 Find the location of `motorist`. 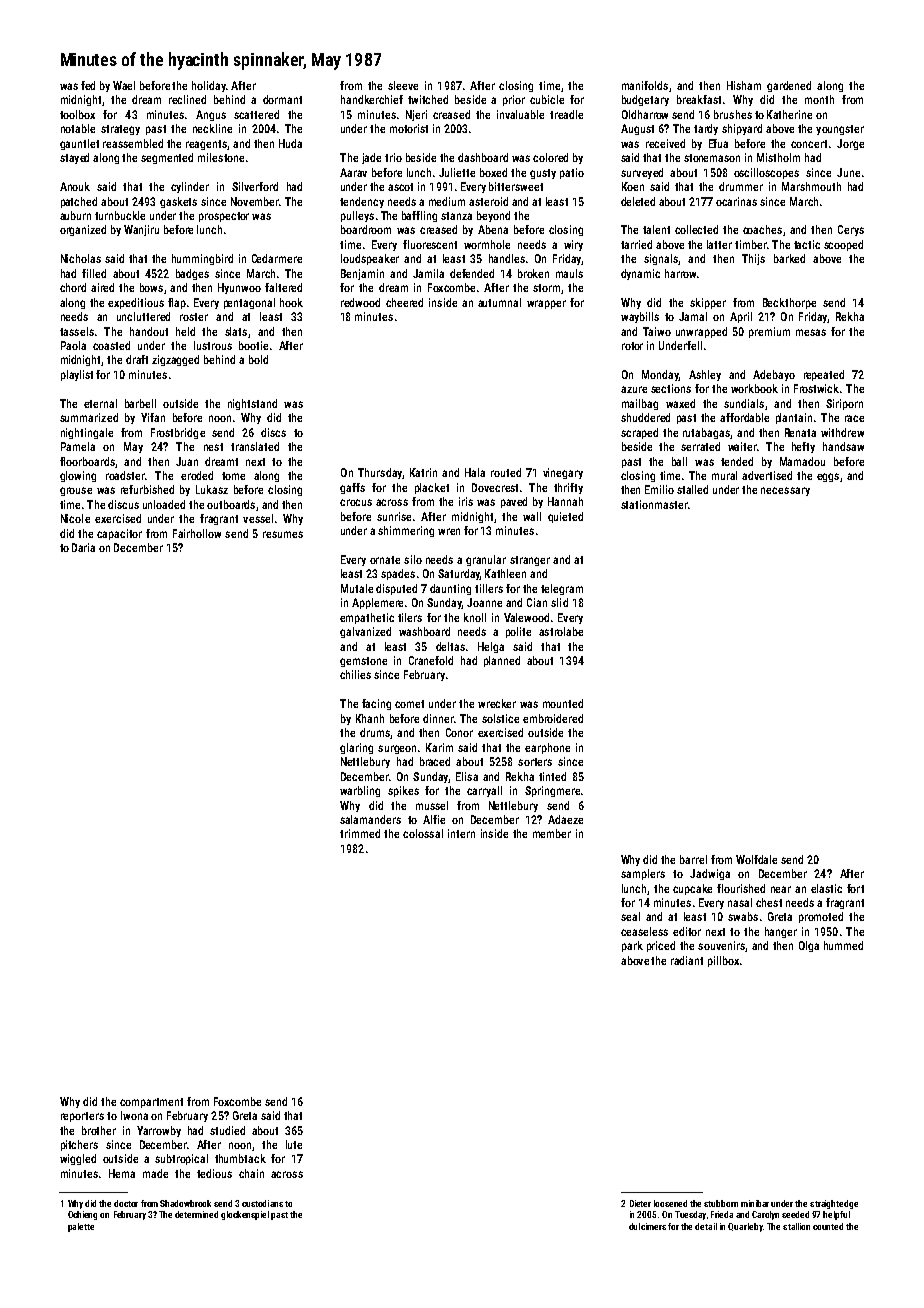

motorist is located at coordinates (409, 128).
